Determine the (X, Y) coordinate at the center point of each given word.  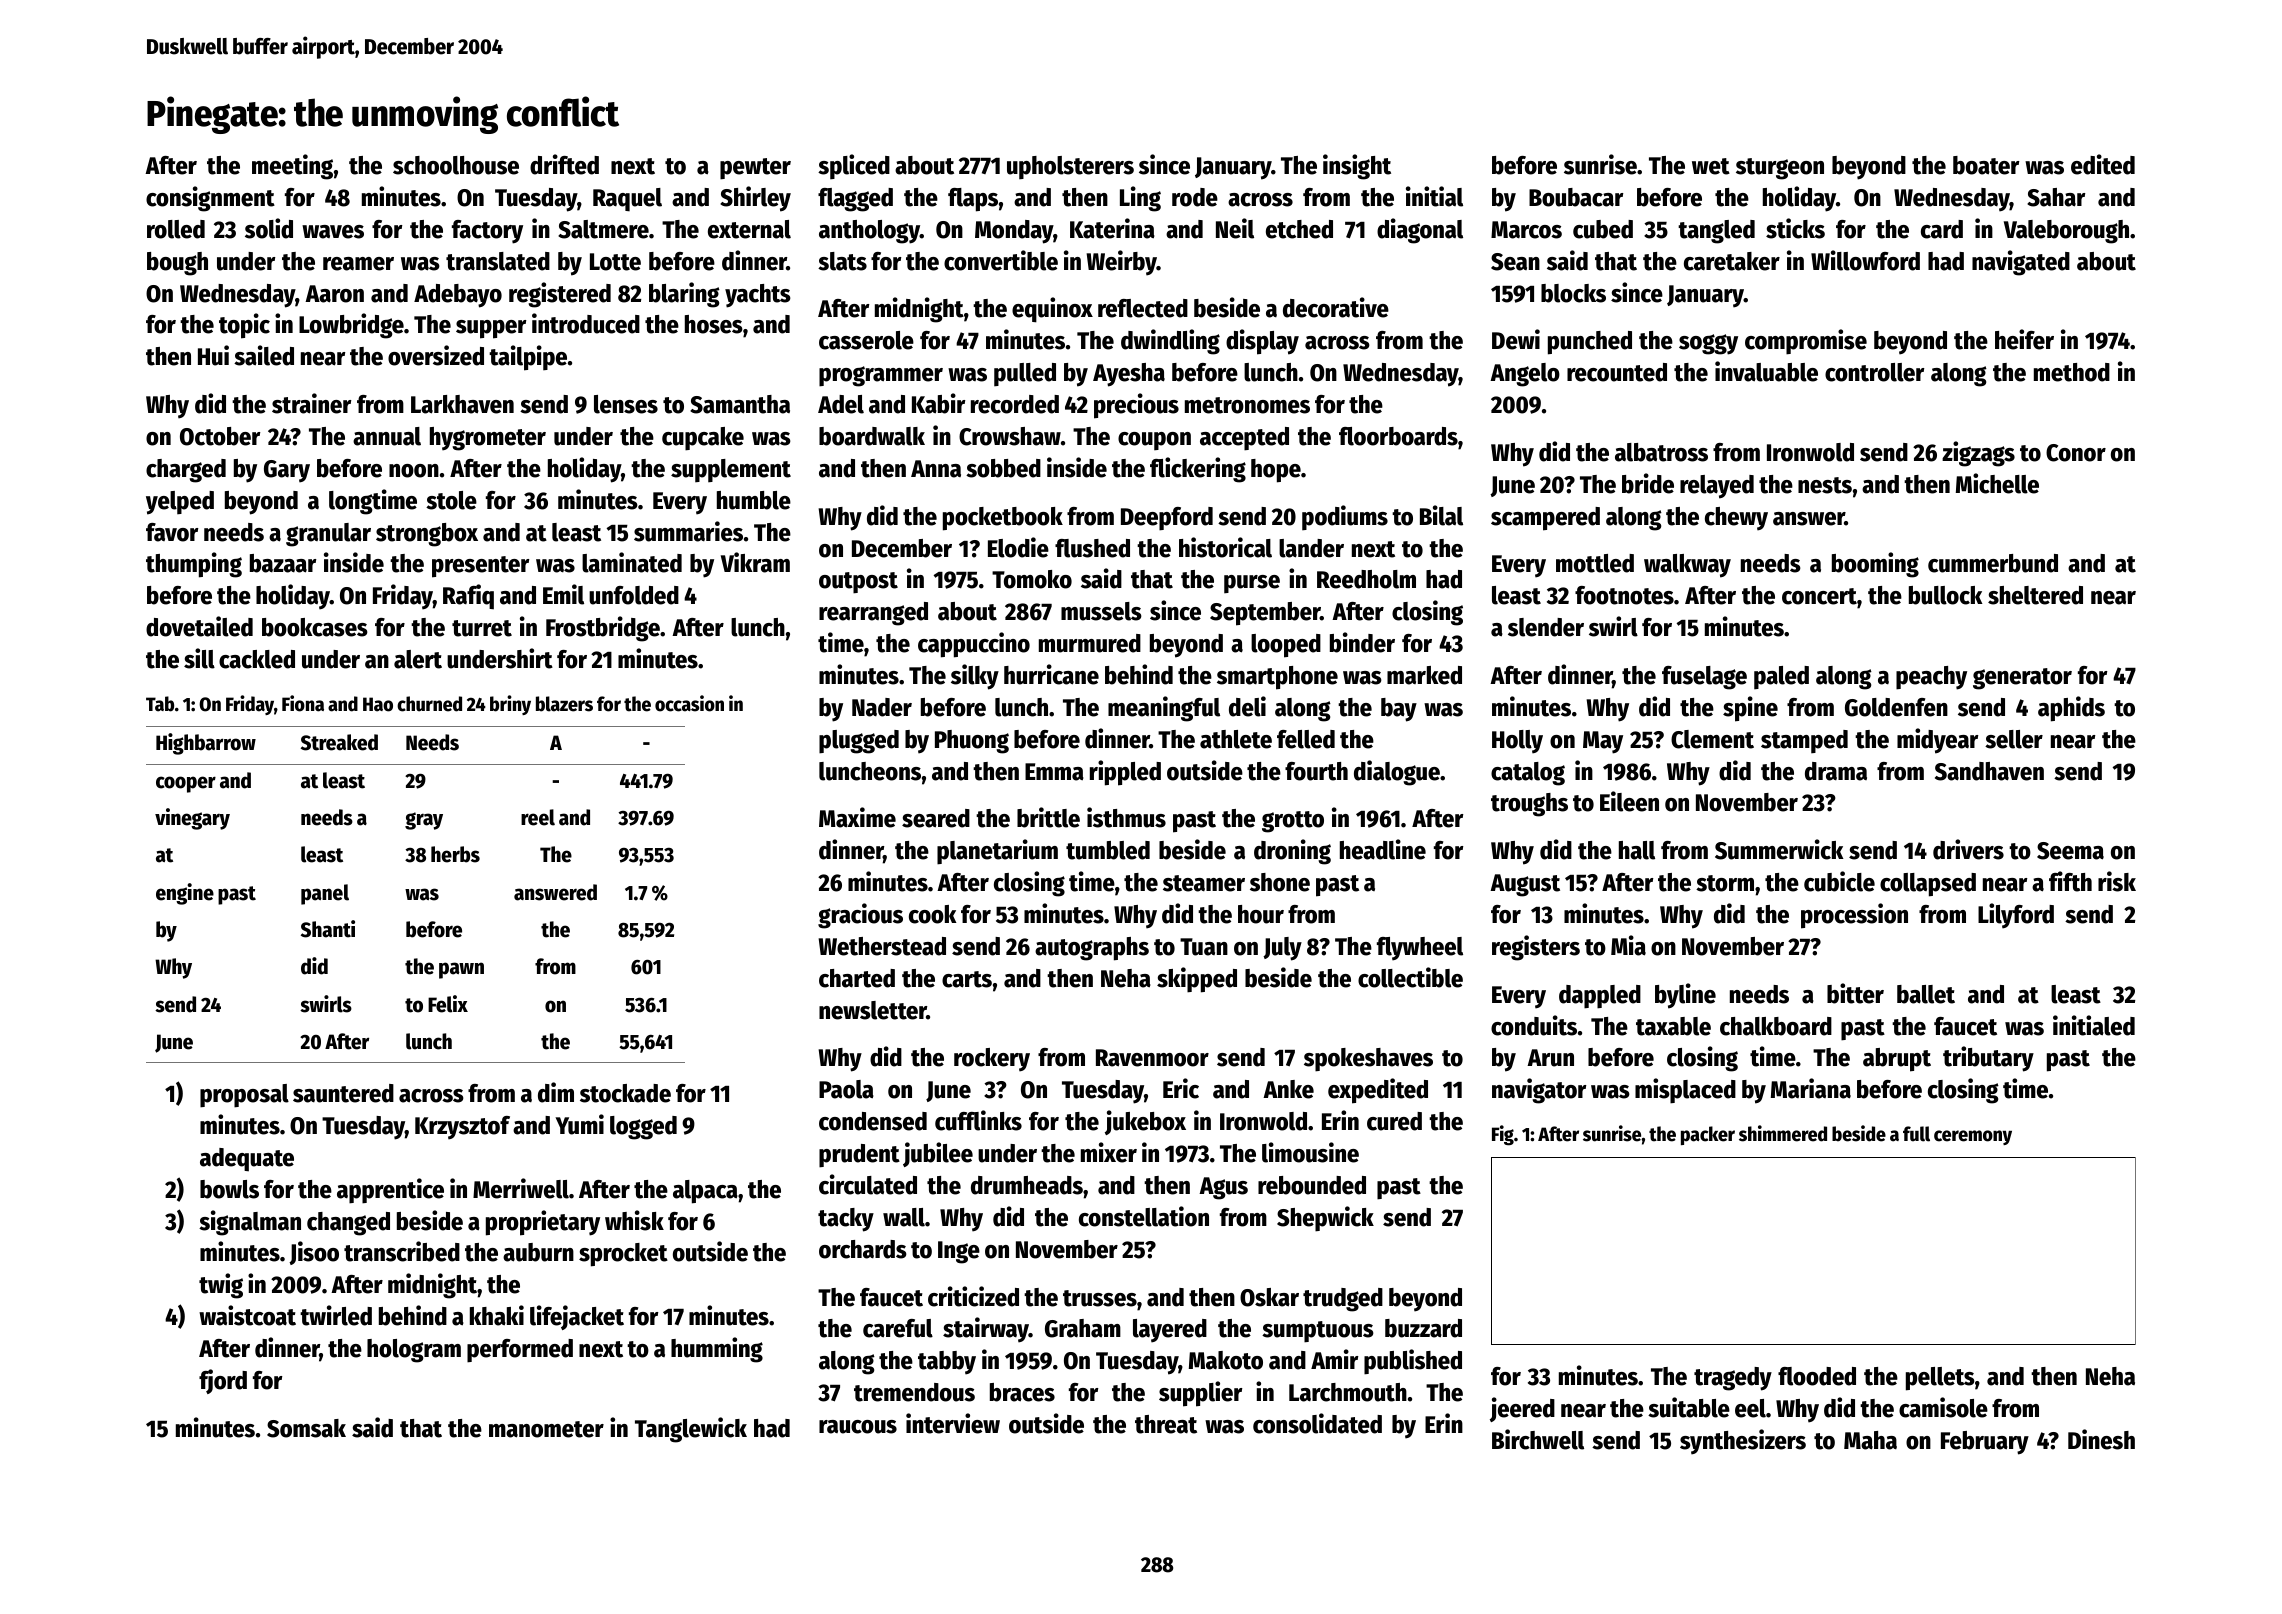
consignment (210, 199)
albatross (1661, 452)
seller (2014, 739)
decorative (1336, 307)
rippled (1125, 773)
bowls (229, 1189)
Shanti (328, 929)
